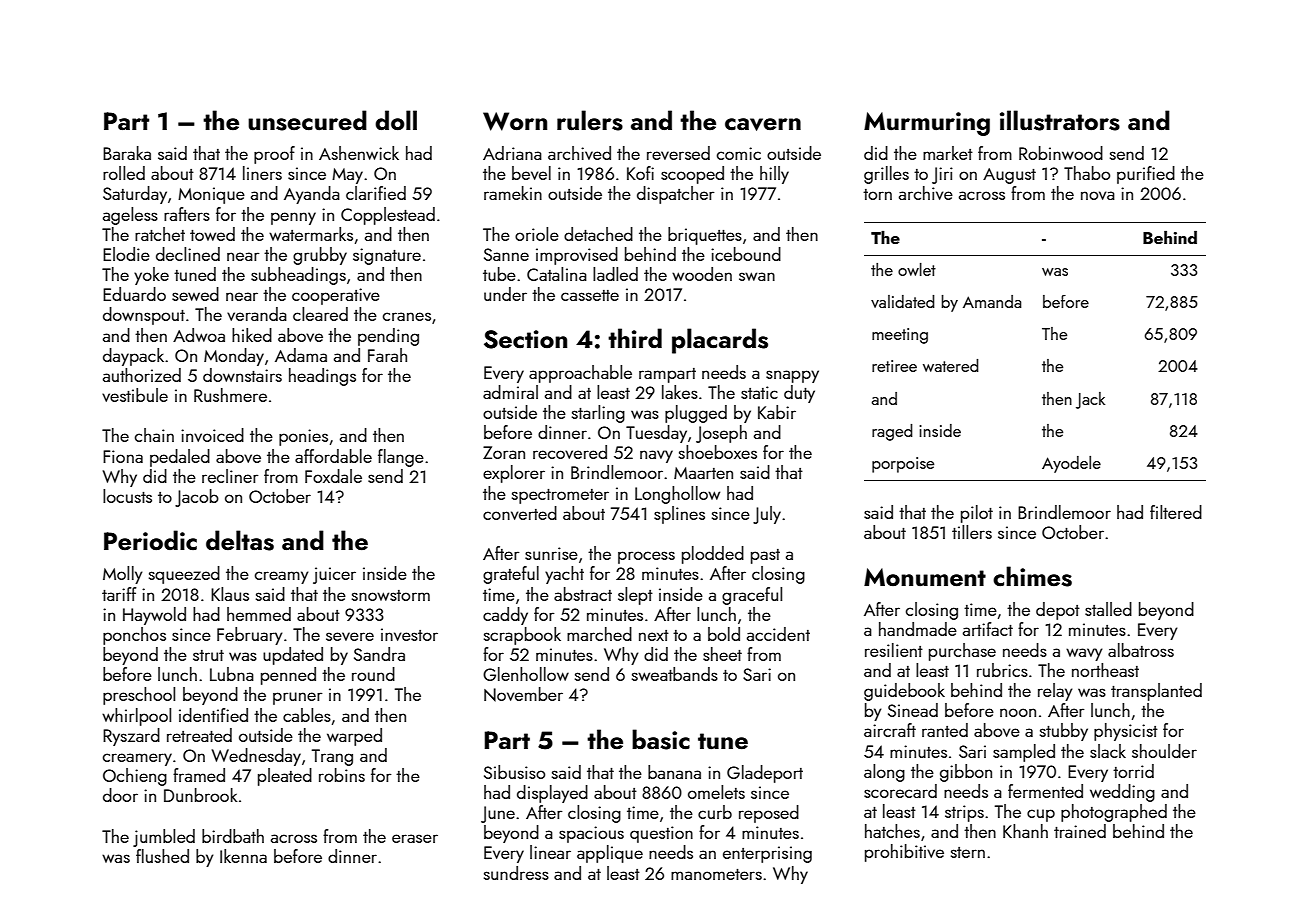  I want to click on Jack, so click(1090, 400).
